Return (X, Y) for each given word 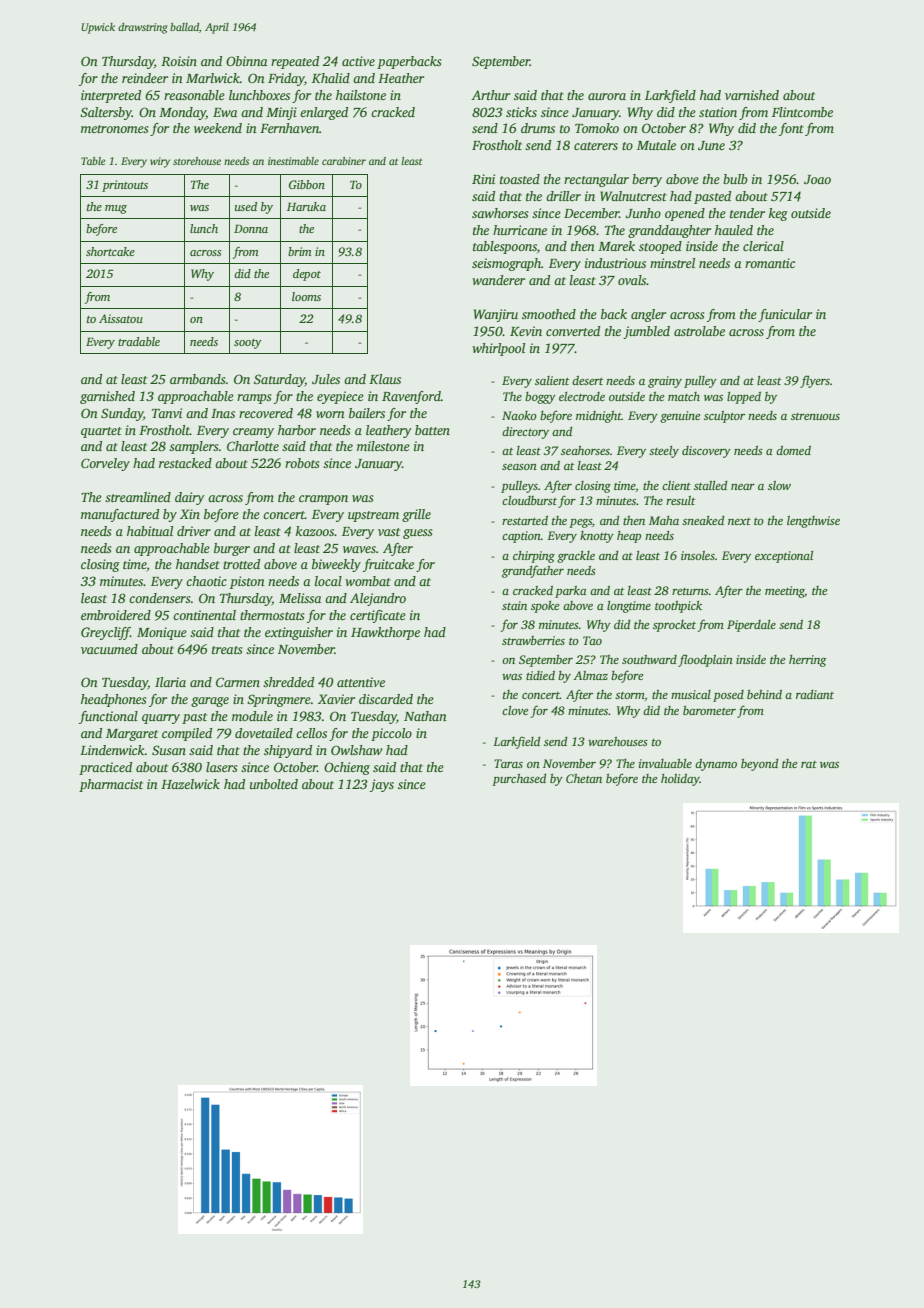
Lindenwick (112, 750)
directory (525, 433)
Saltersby (106, 113)
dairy (190, 498)
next (739, 521)
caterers (596, 146)
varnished (752, 95)
